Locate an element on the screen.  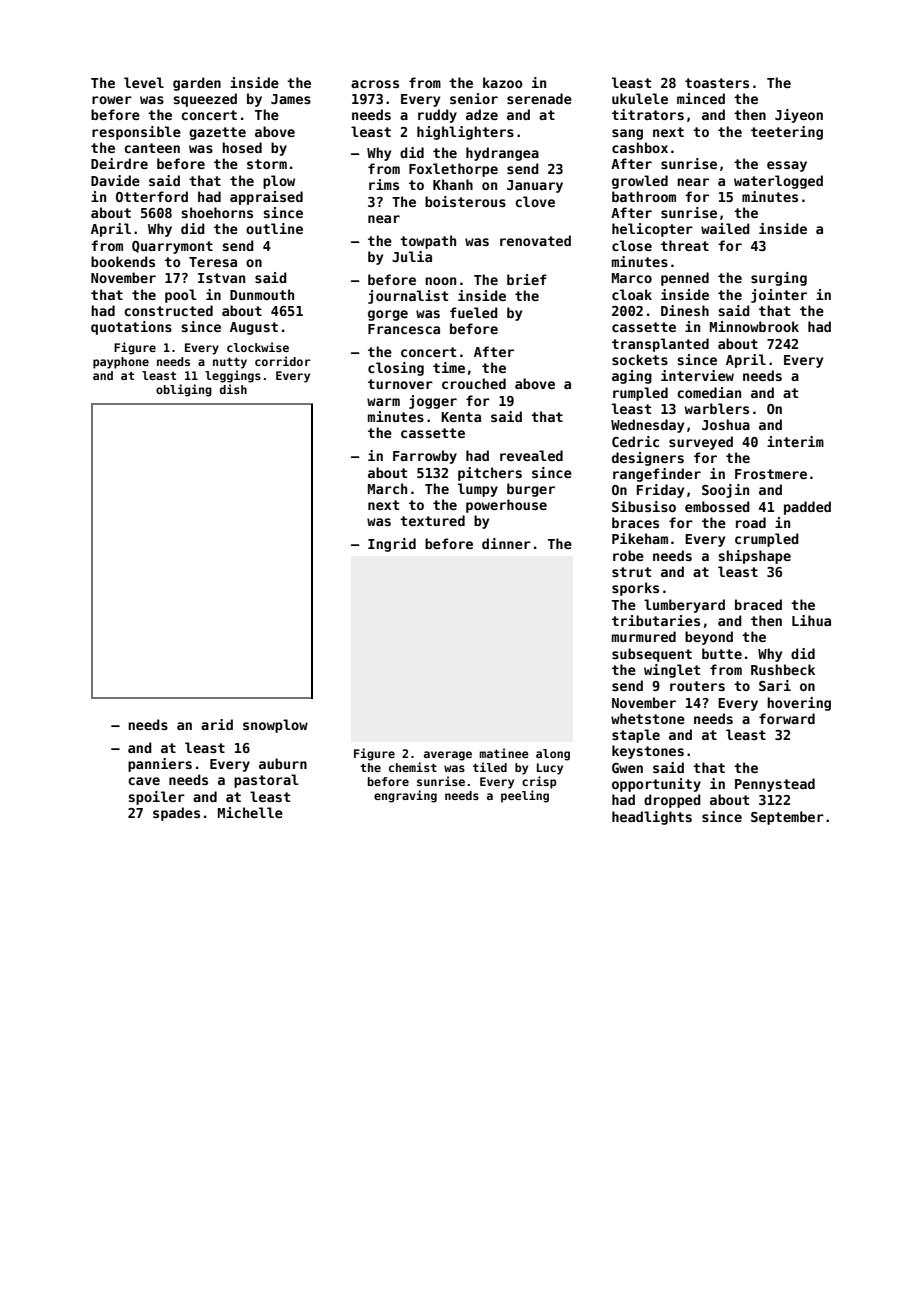
ukulele is located at coordinates (640, 98).
